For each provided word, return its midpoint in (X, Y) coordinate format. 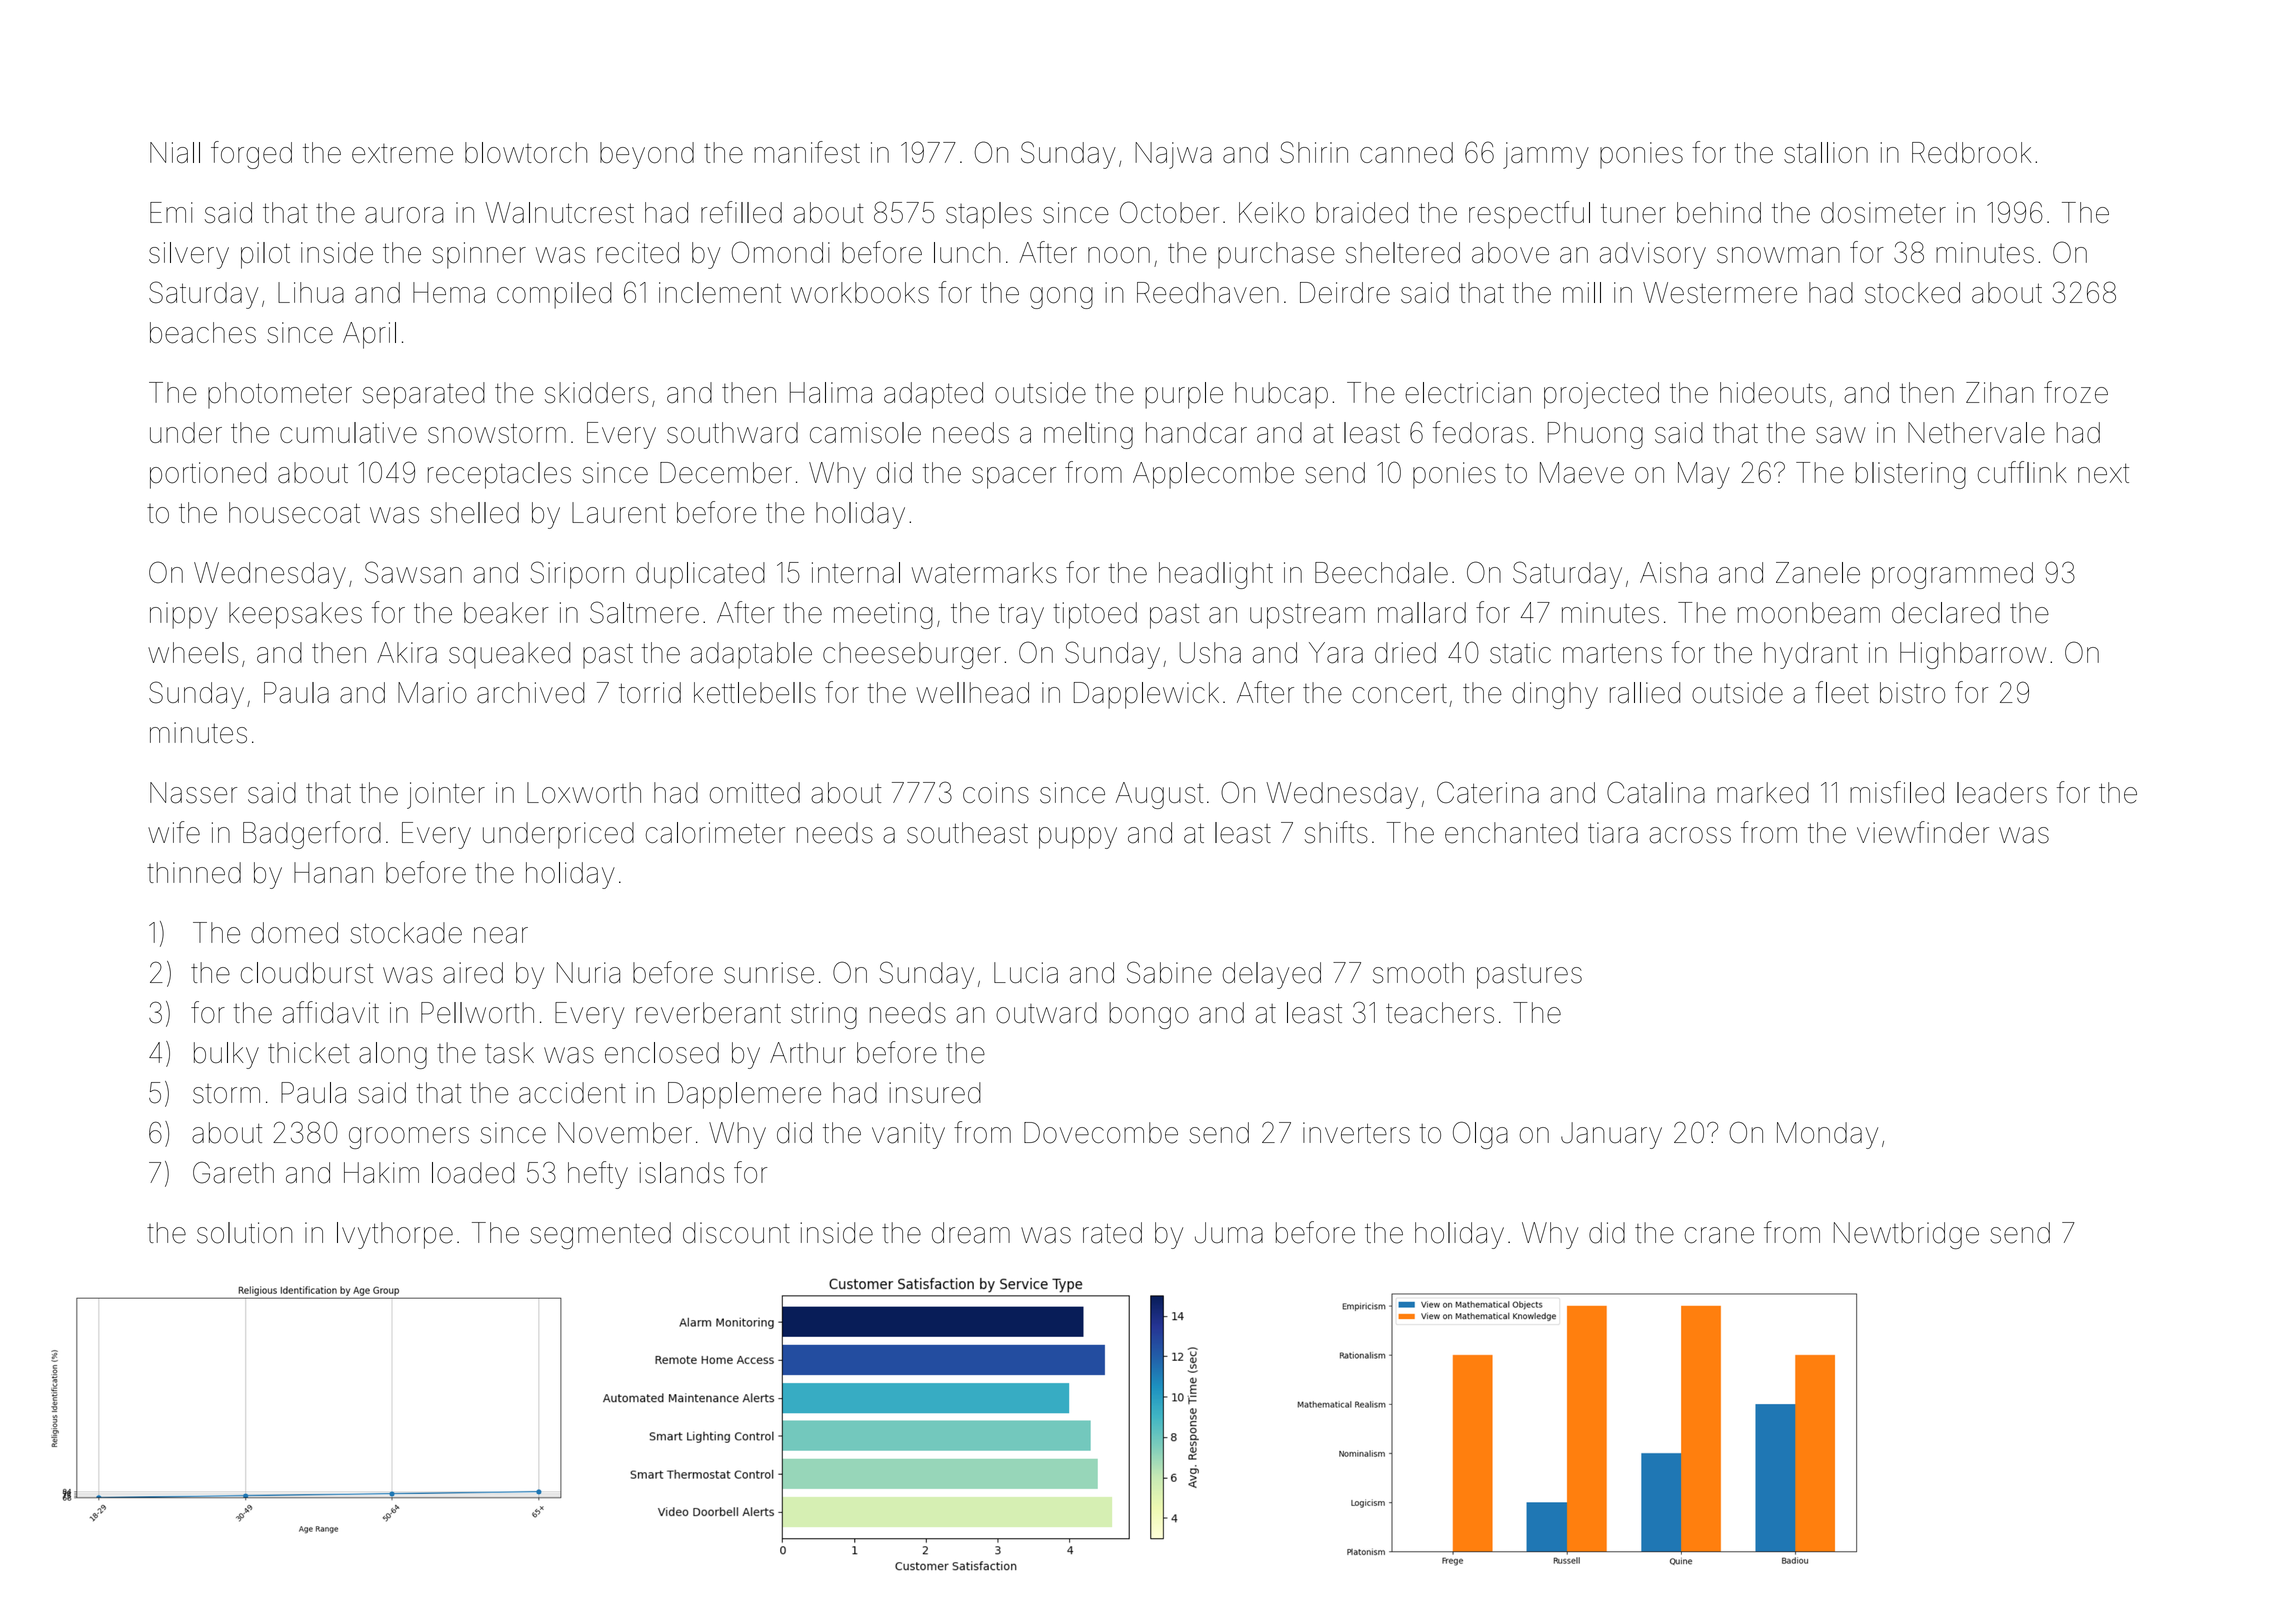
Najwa (1173, 155)
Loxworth (584, 793)
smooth (1418, 973)
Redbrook (1971, 153)
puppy (1078, 838)
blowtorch (526, 153)
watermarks (984, 573)
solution (244, 1233)
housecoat (294, 513)
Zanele (1818, 573)
